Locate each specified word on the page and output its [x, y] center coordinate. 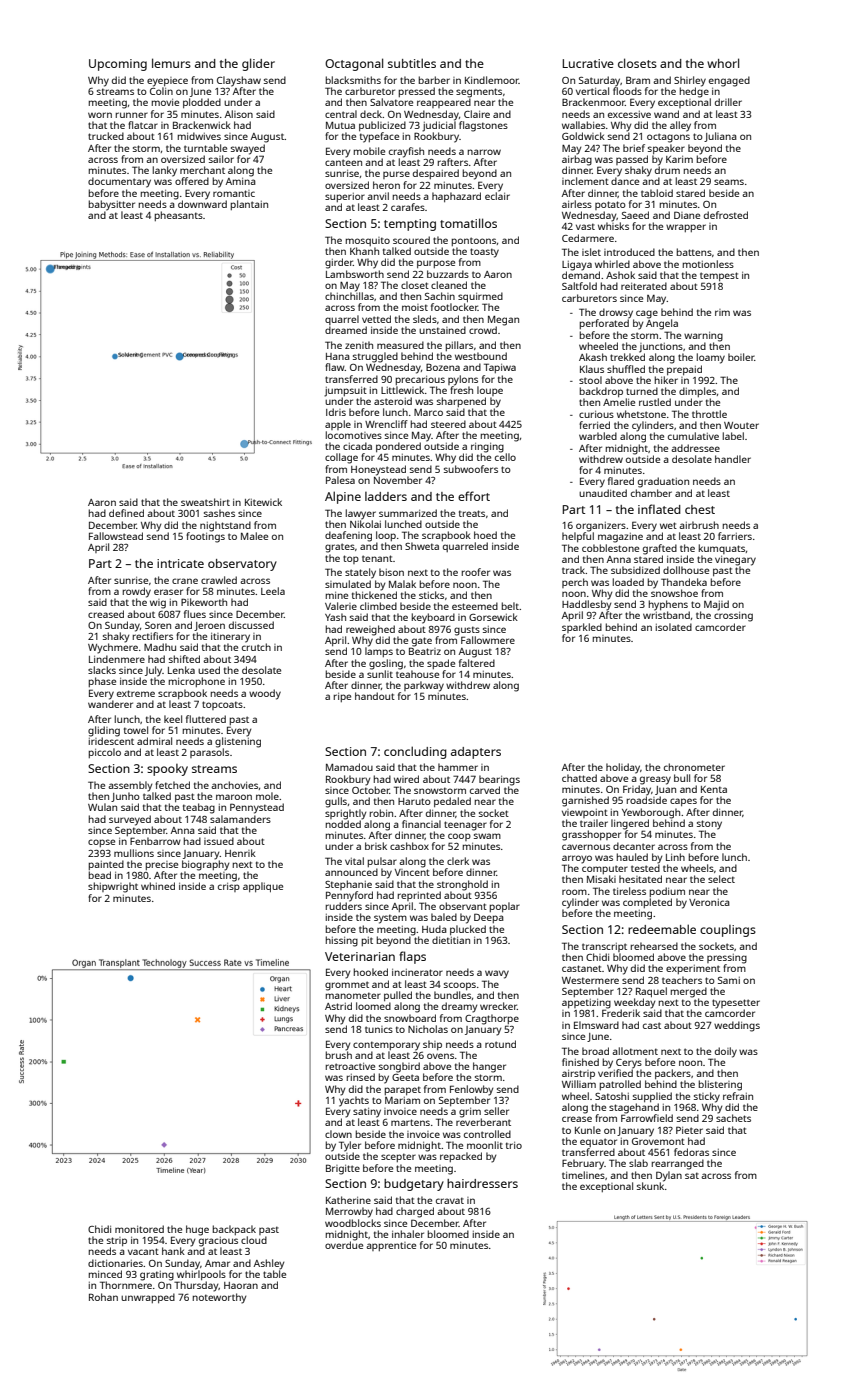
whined [158, 886]
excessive [629, 114]
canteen [343, 162]
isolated [674, 627]
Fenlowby [471, 1090]
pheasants [179, 216]
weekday [634, 1003]
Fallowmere [488, 640]
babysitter [112, 205]
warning [703, 337]
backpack [234, 1230]
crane [185, 581]
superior [345, 197]
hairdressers [482, 1183]
